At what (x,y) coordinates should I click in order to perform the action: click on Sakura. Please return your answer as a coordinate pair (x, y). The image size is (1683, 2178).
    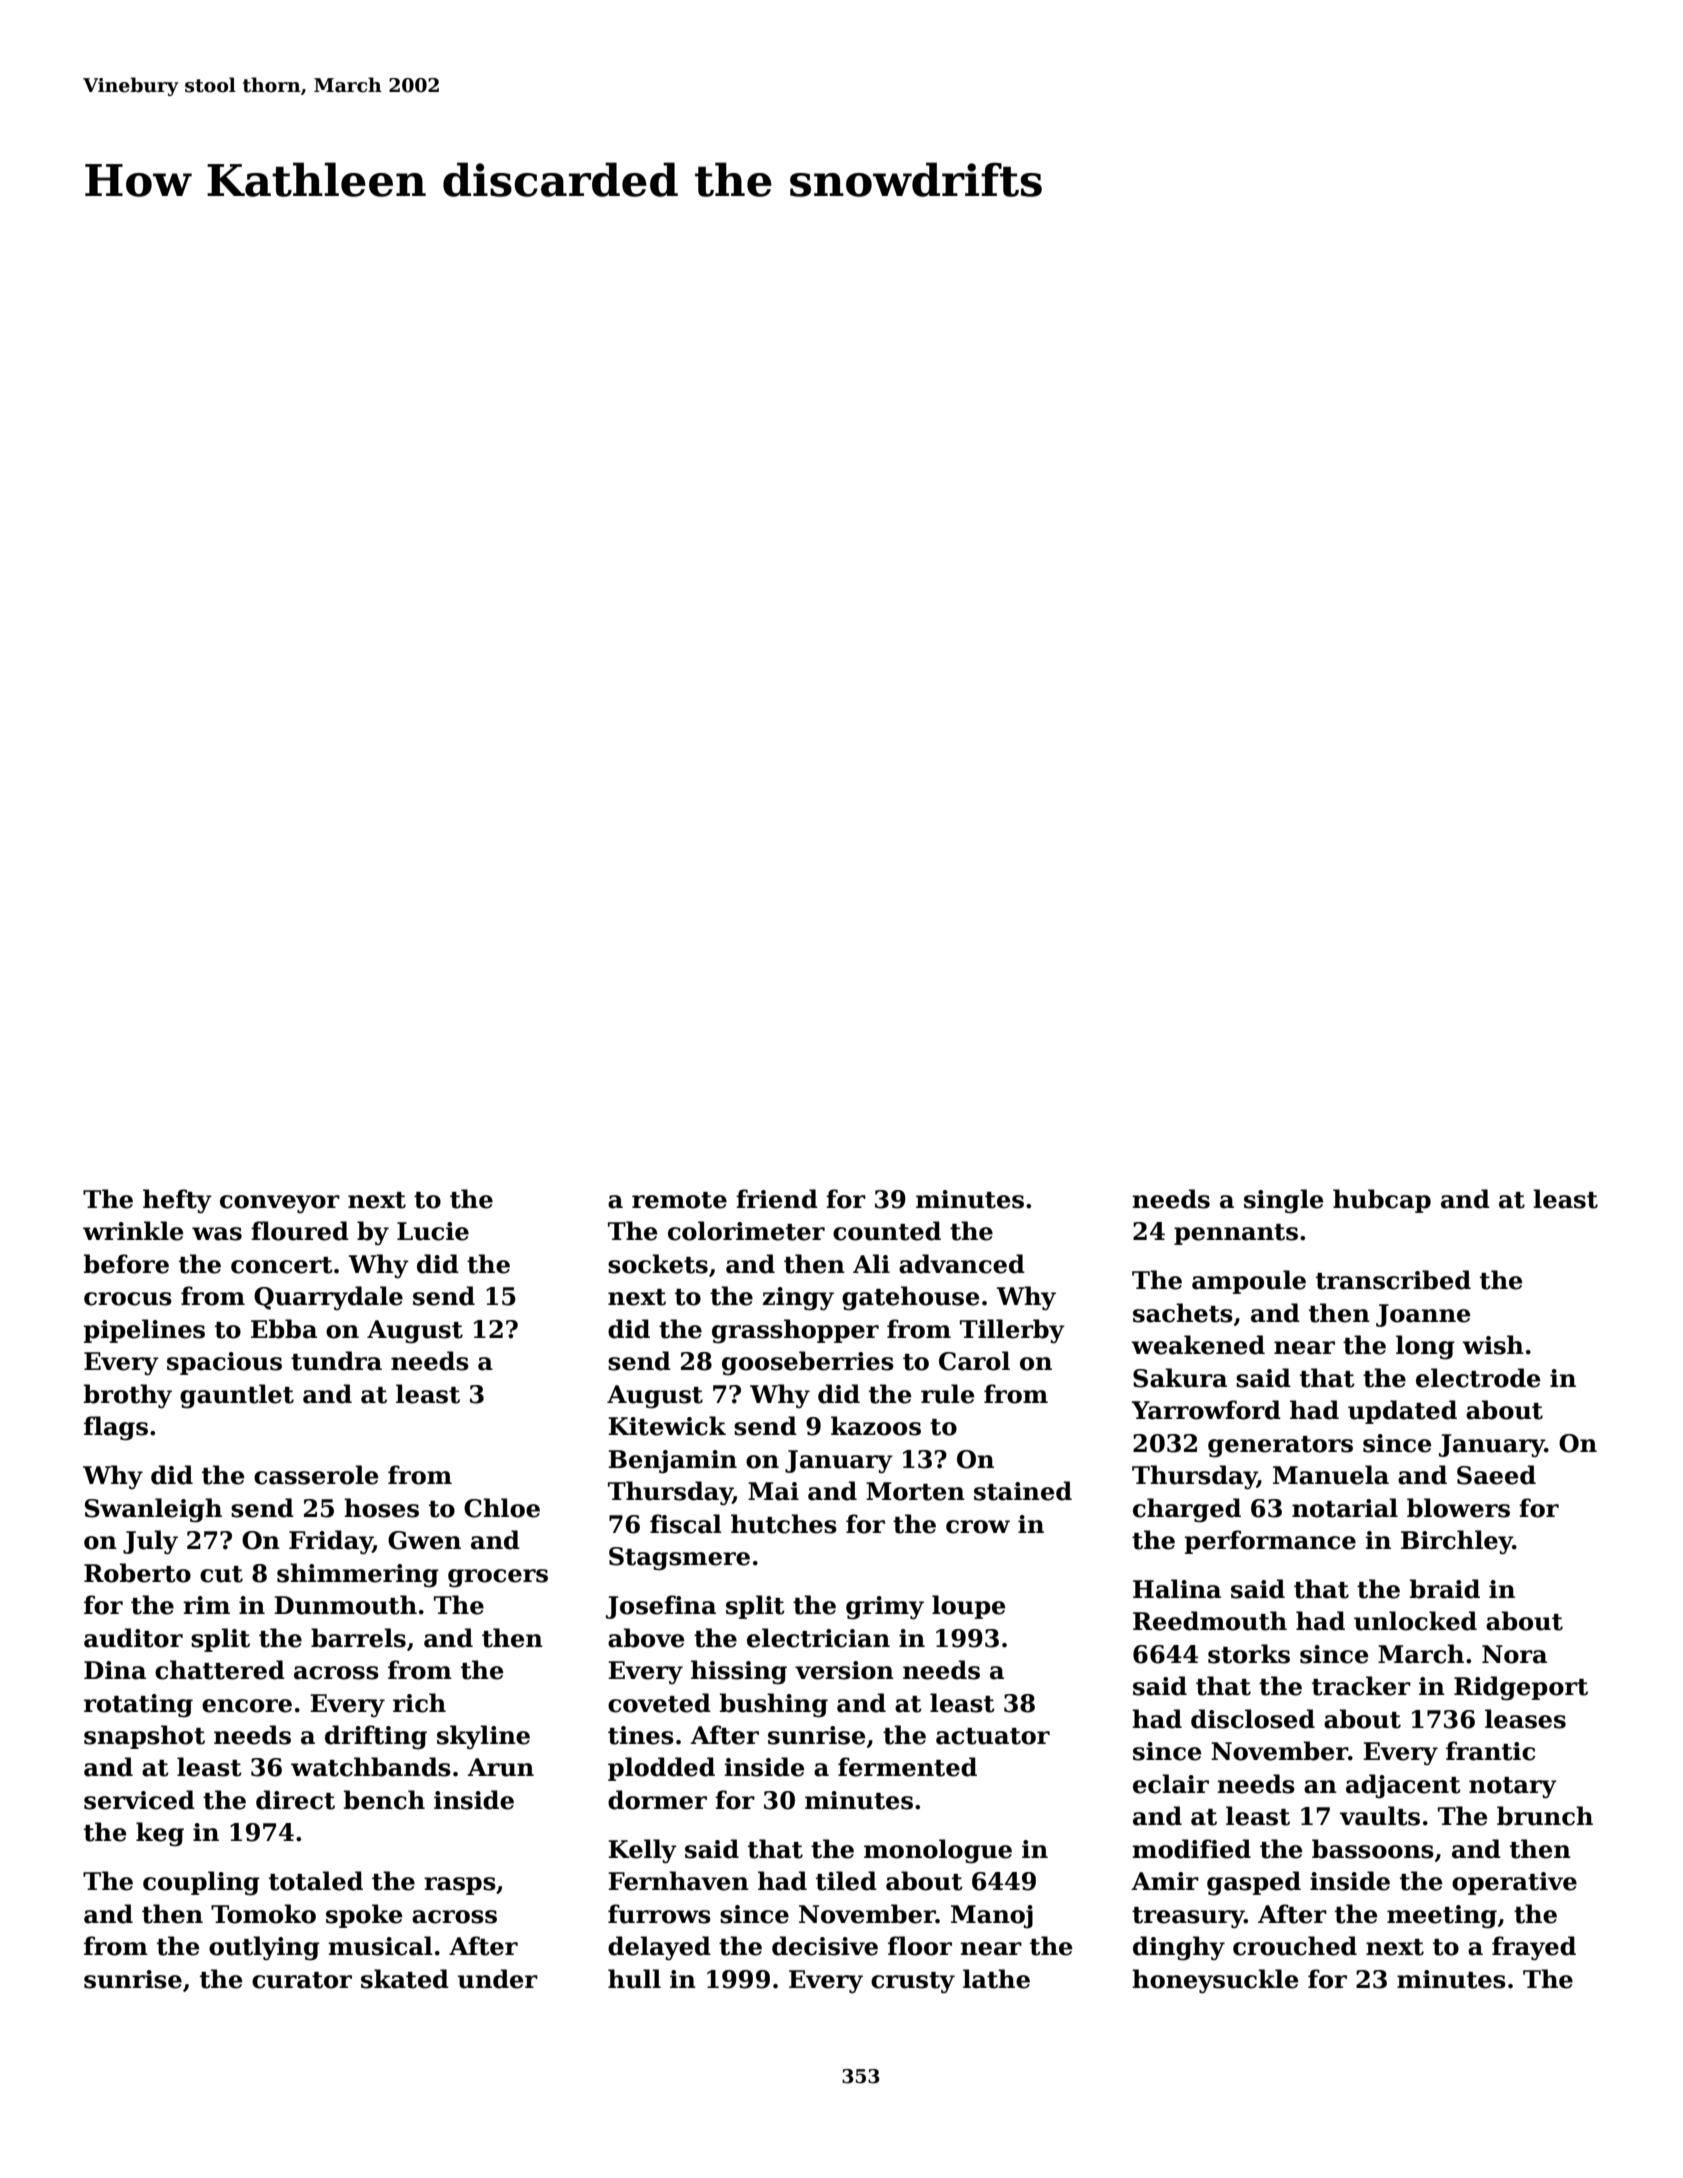
    Looking at the image, I should click on (1180, 1378).
